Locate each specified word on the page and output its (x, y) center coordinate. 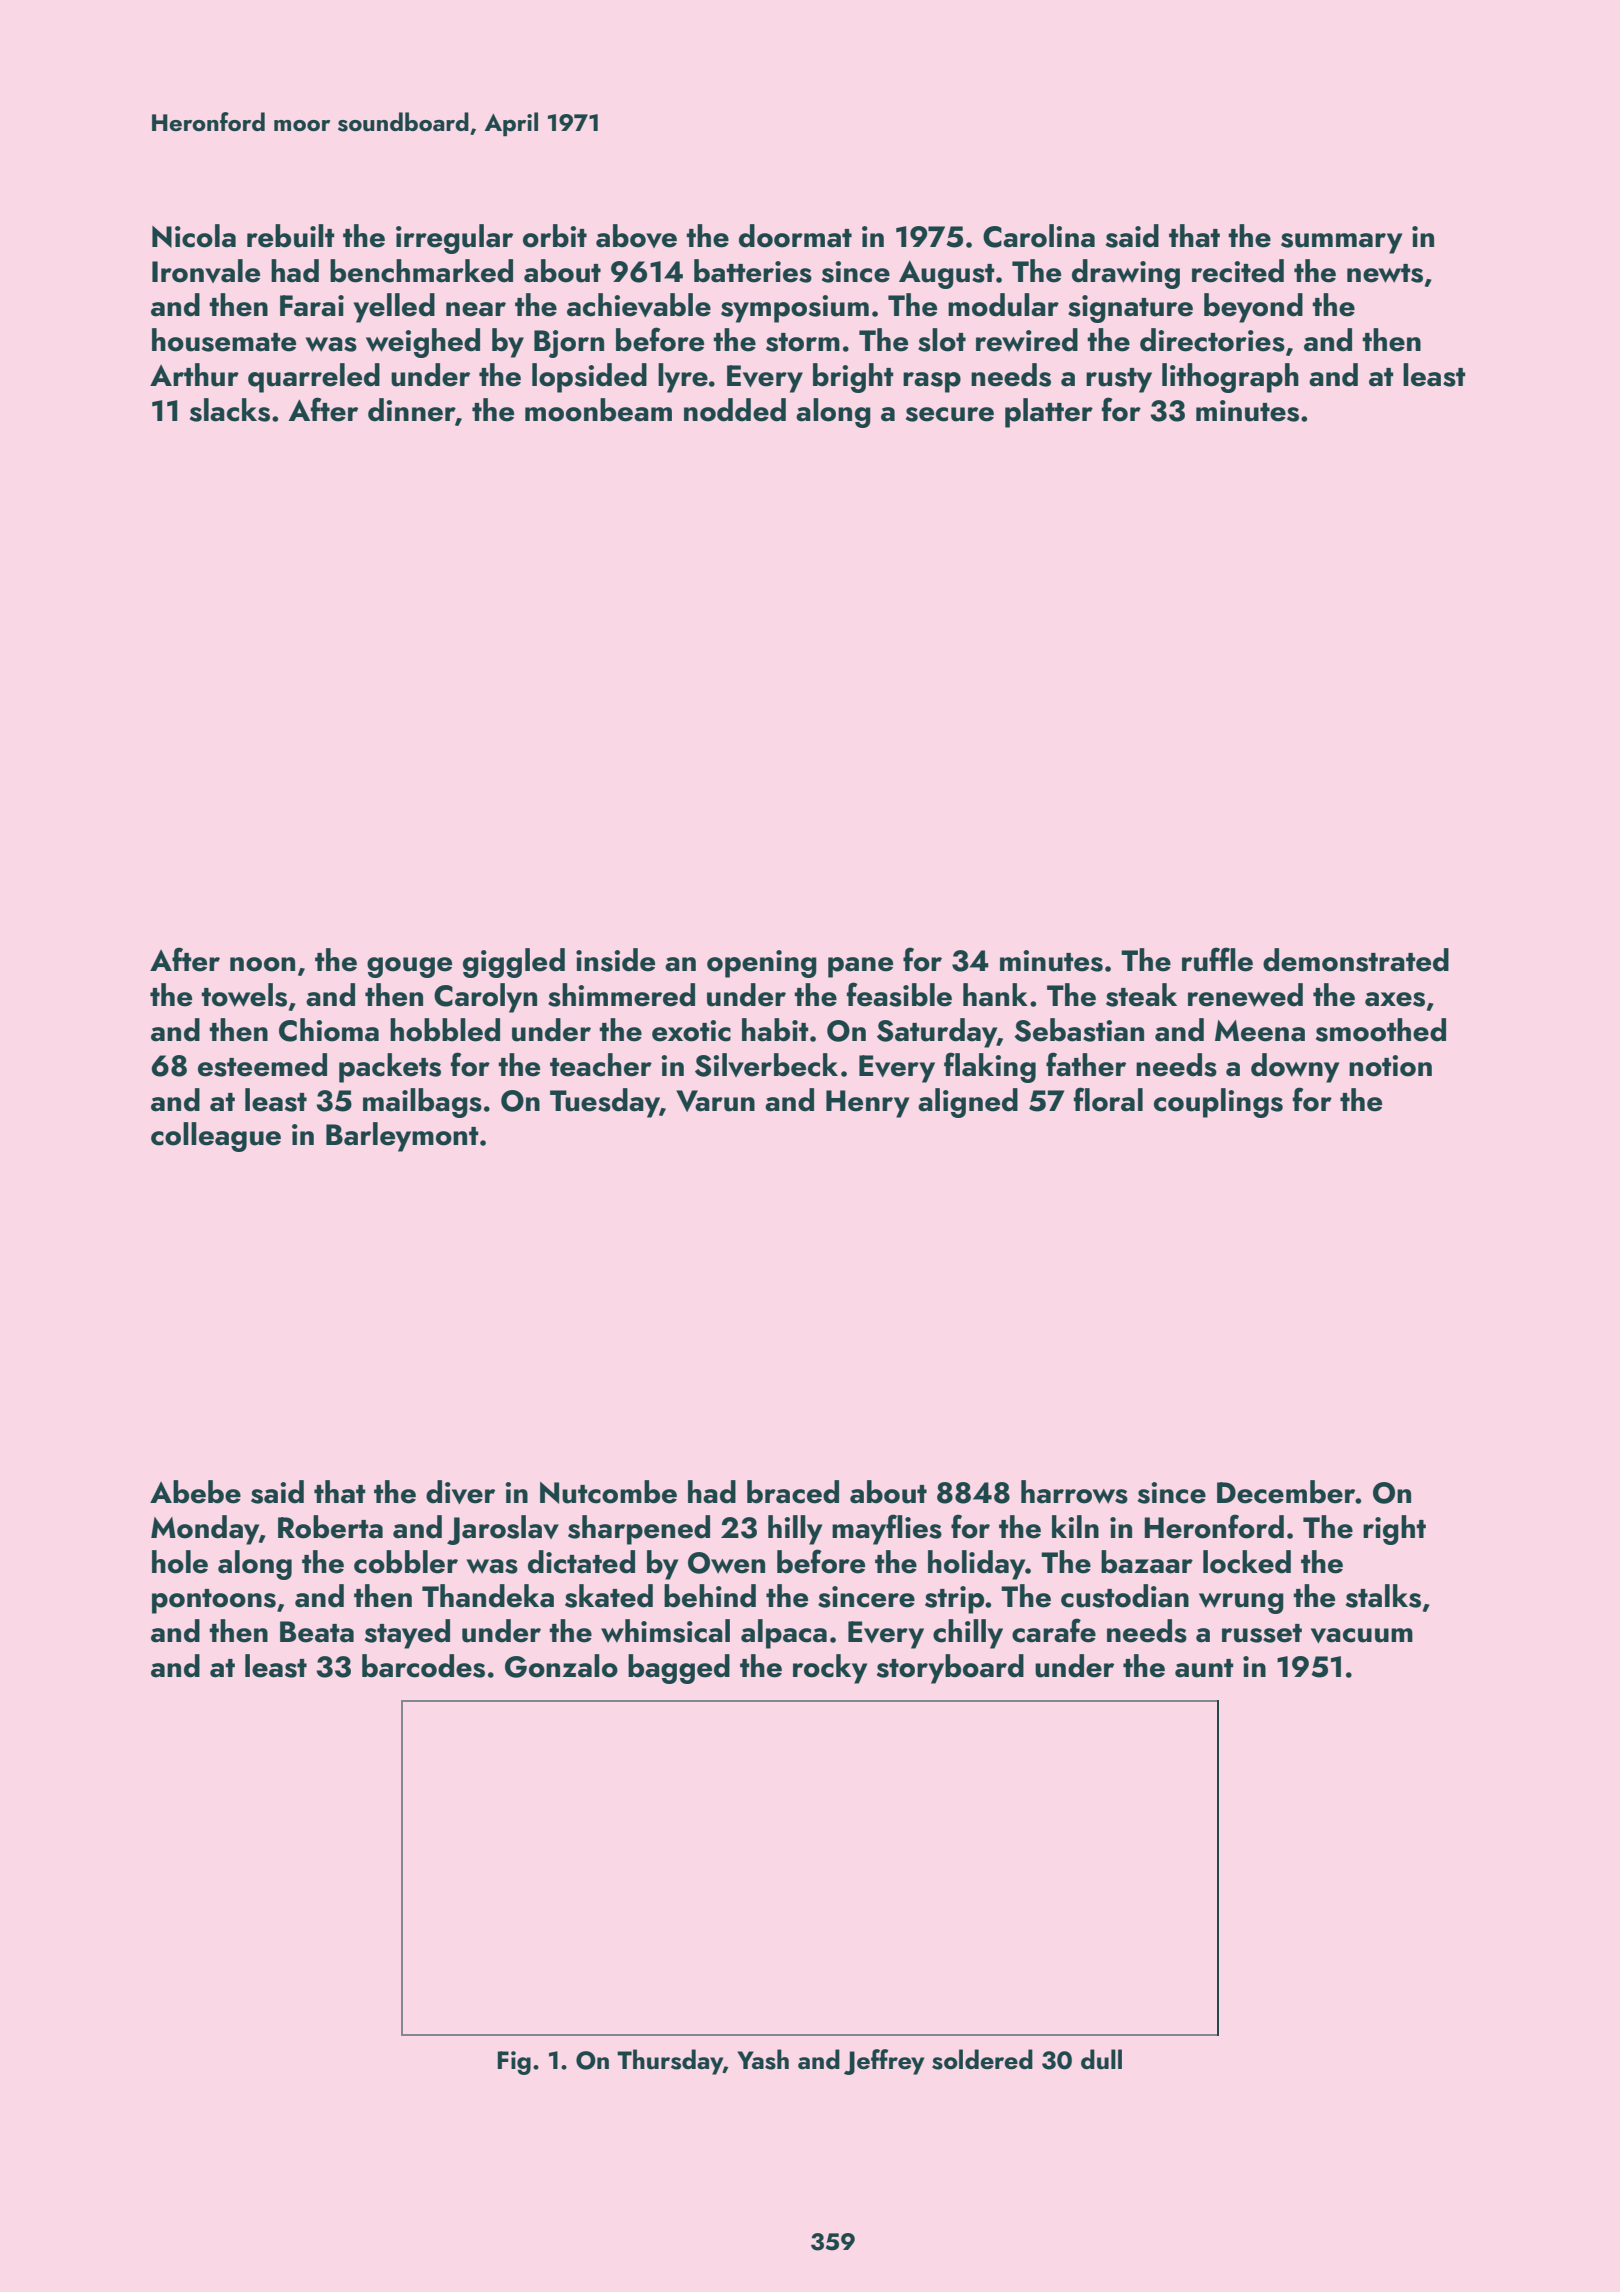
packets (390, 1068)
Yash (763, 2059)
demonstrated (1356, 960)
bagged (679, 1669)
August (947, 275)
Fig (514, 2063)
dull (1101, 2059)
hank (995, 995)
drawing (1126, 274)
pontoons (214, 1601)
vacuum (1362, 1635)
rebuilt (291, 236)
